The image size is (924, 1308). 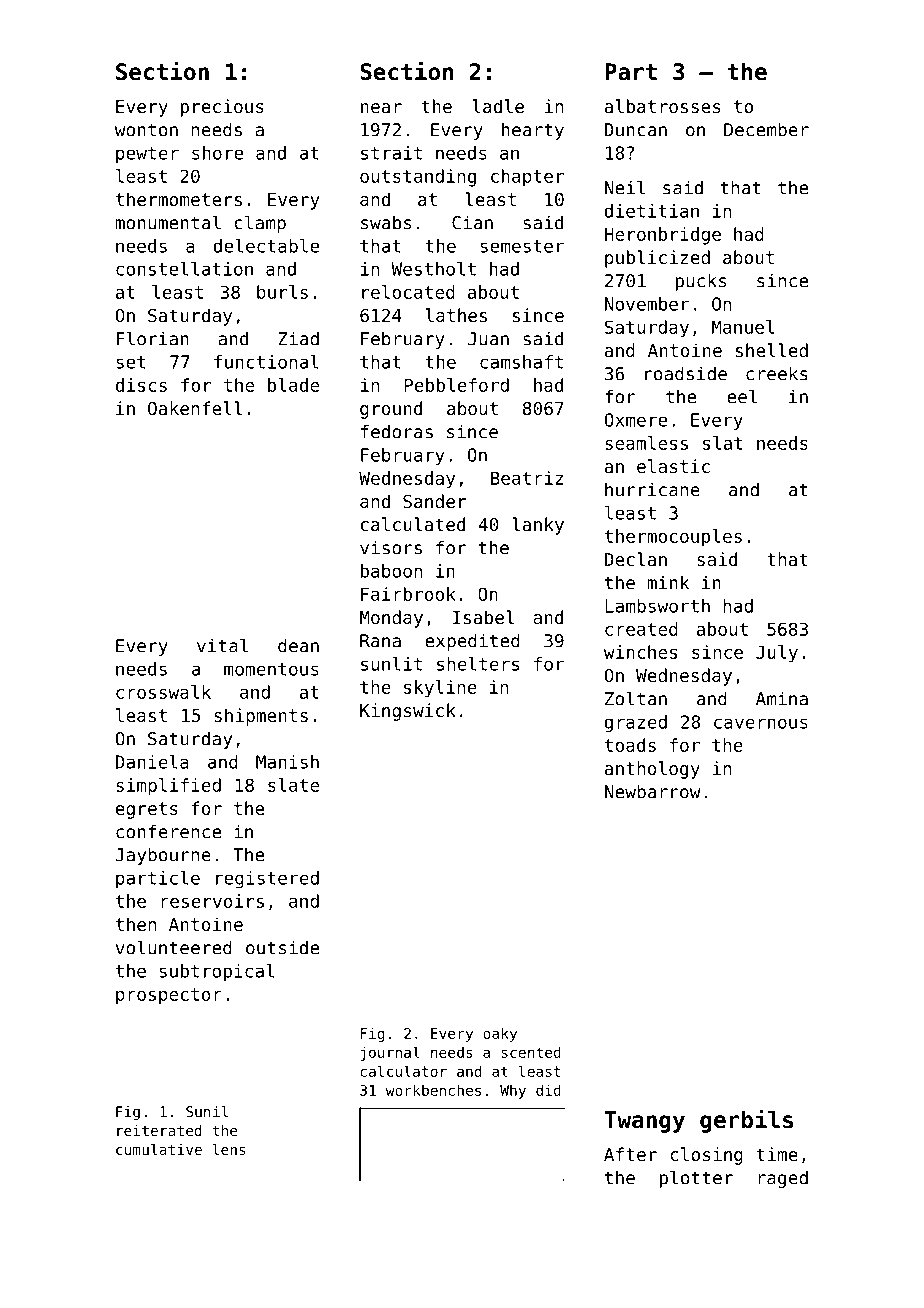 What do you see at coordinates (662, 106) in the image?
I see `albatrosses` at bounding box center [662, 106].
